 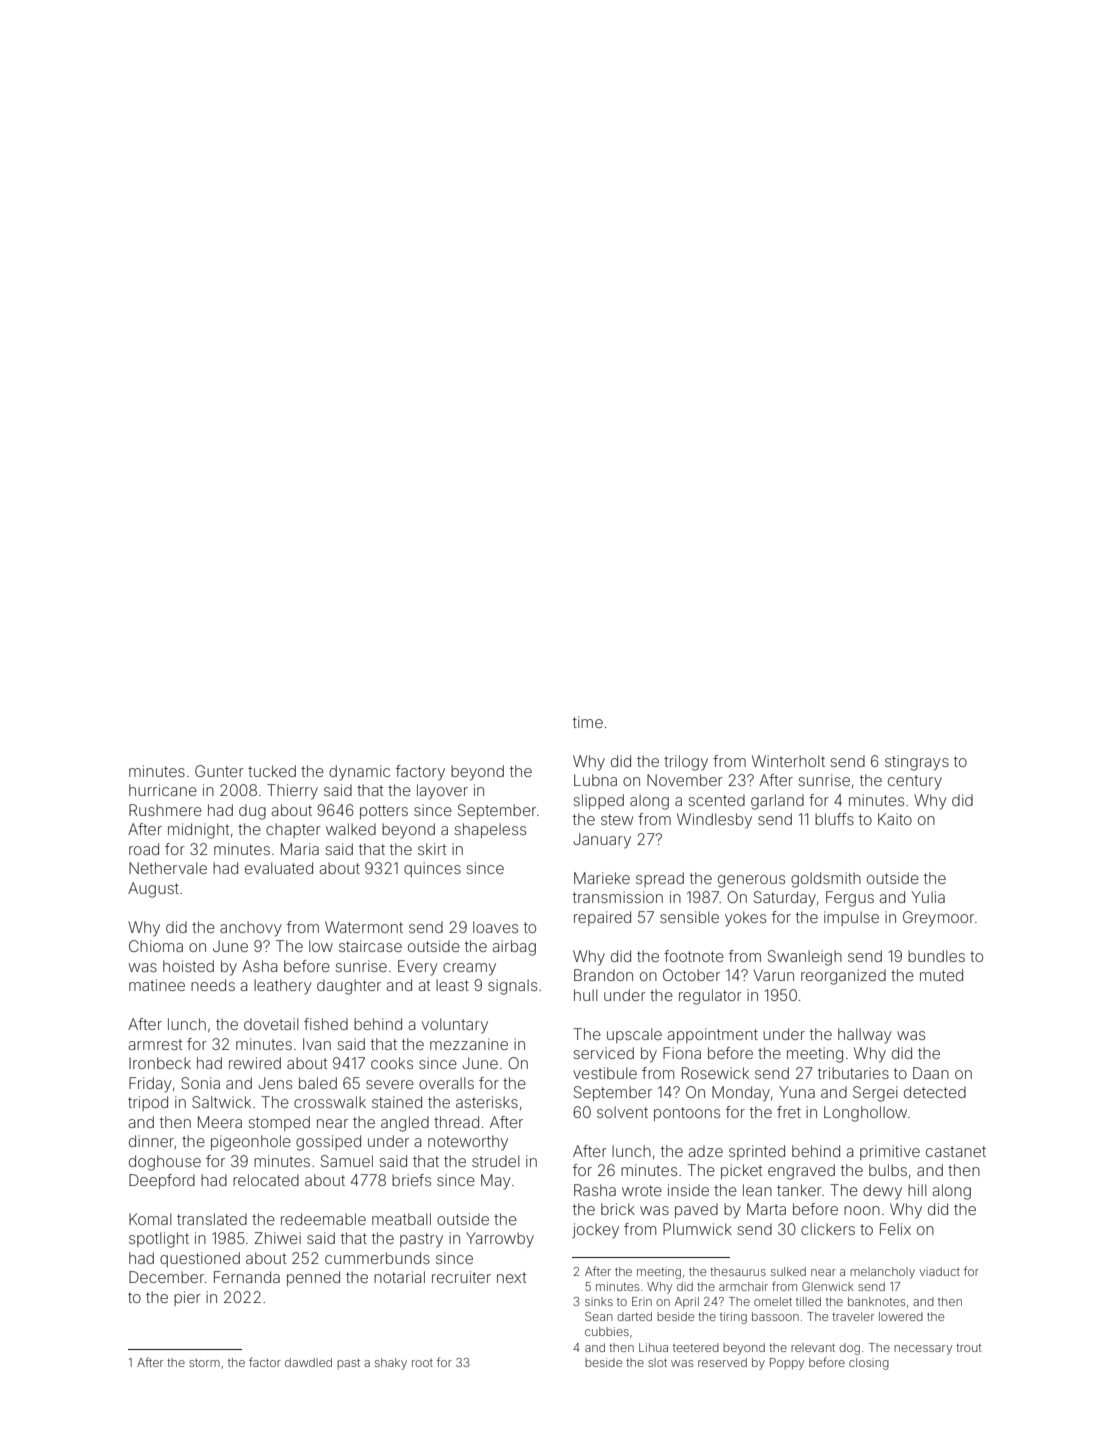 What do you see at coordinates (801, 1172) in the screenshot?
I see `engraved` at bounding box center [801, 1172].
